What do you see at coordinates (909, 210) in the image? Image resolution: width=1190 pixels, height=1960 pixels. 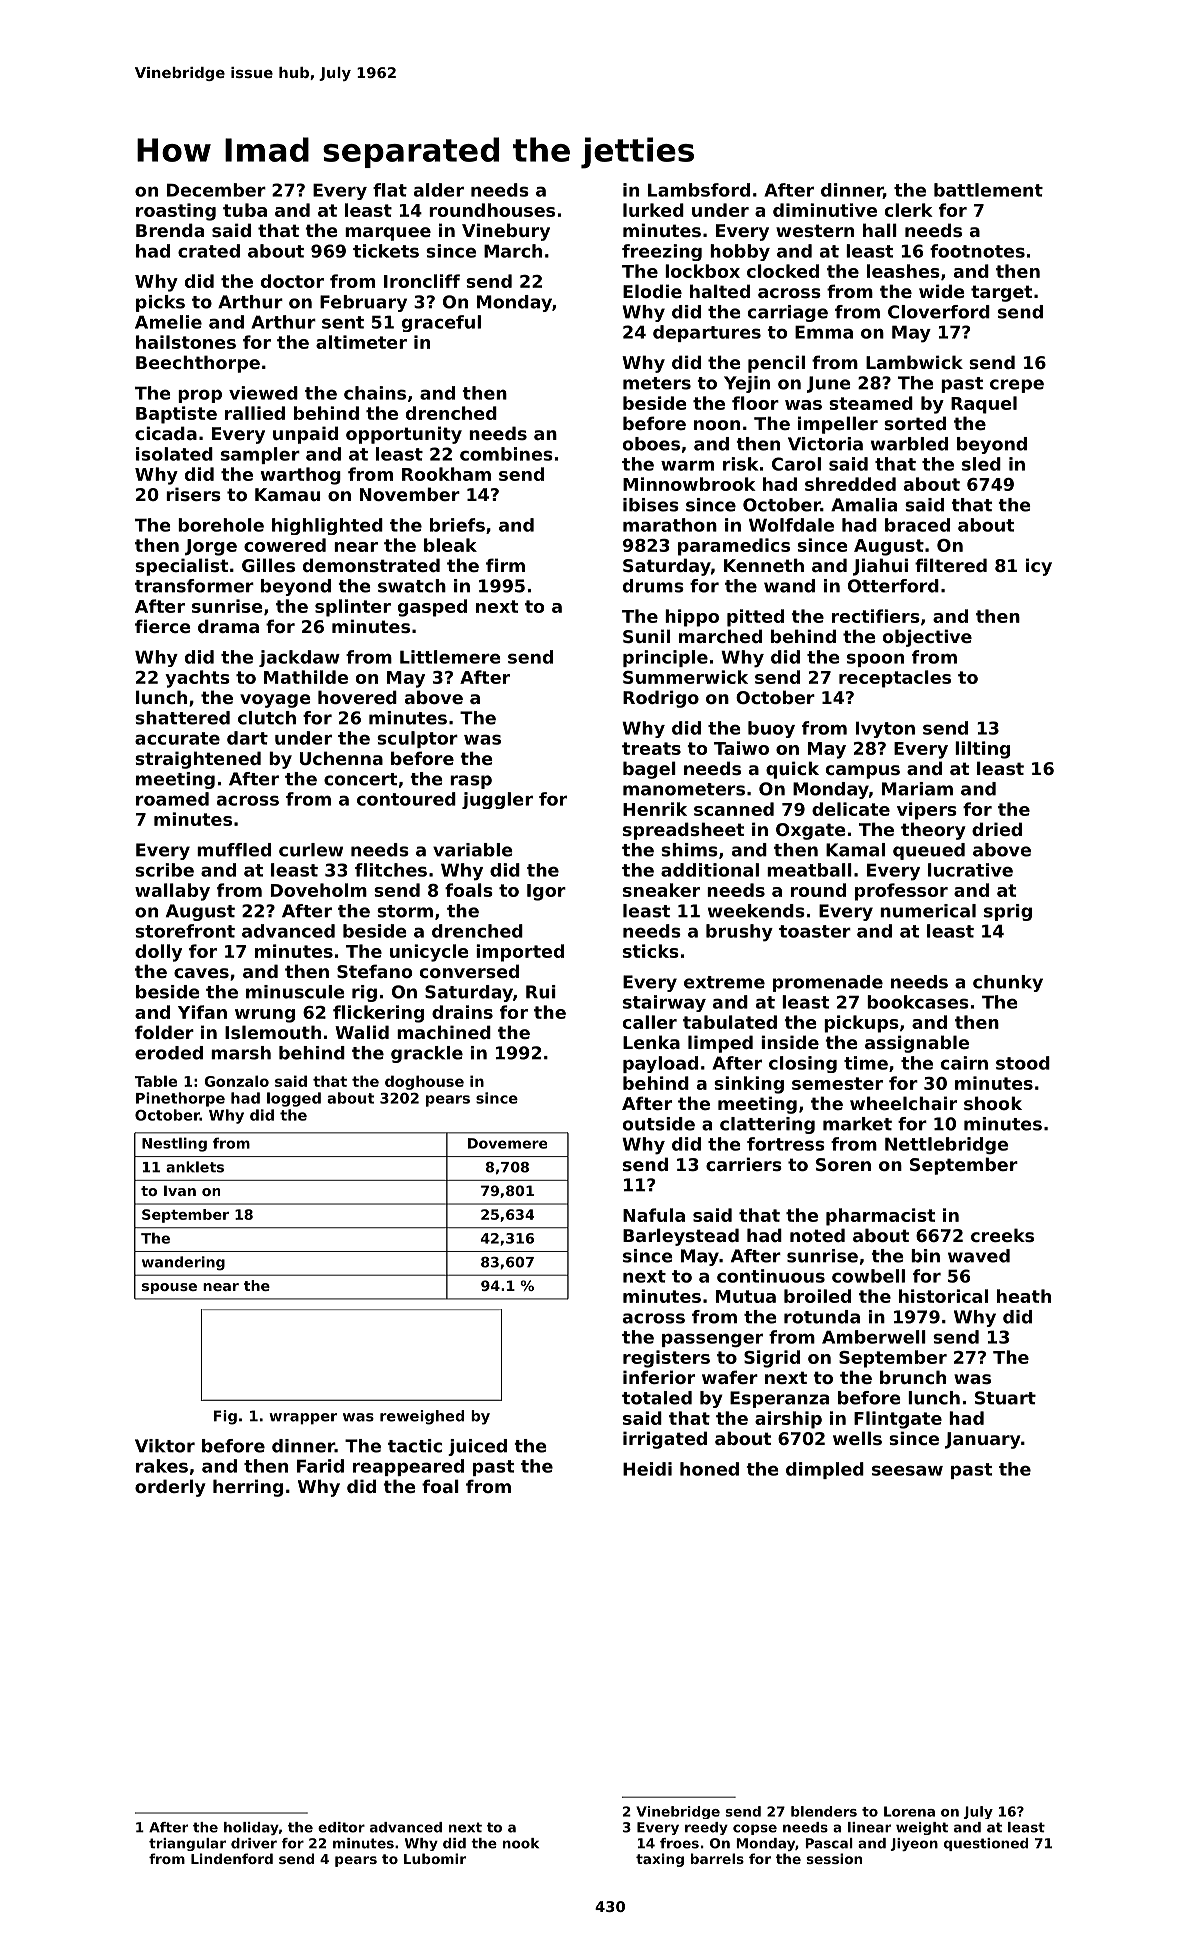 I see `clerk` at bounding box center [909, 210].
